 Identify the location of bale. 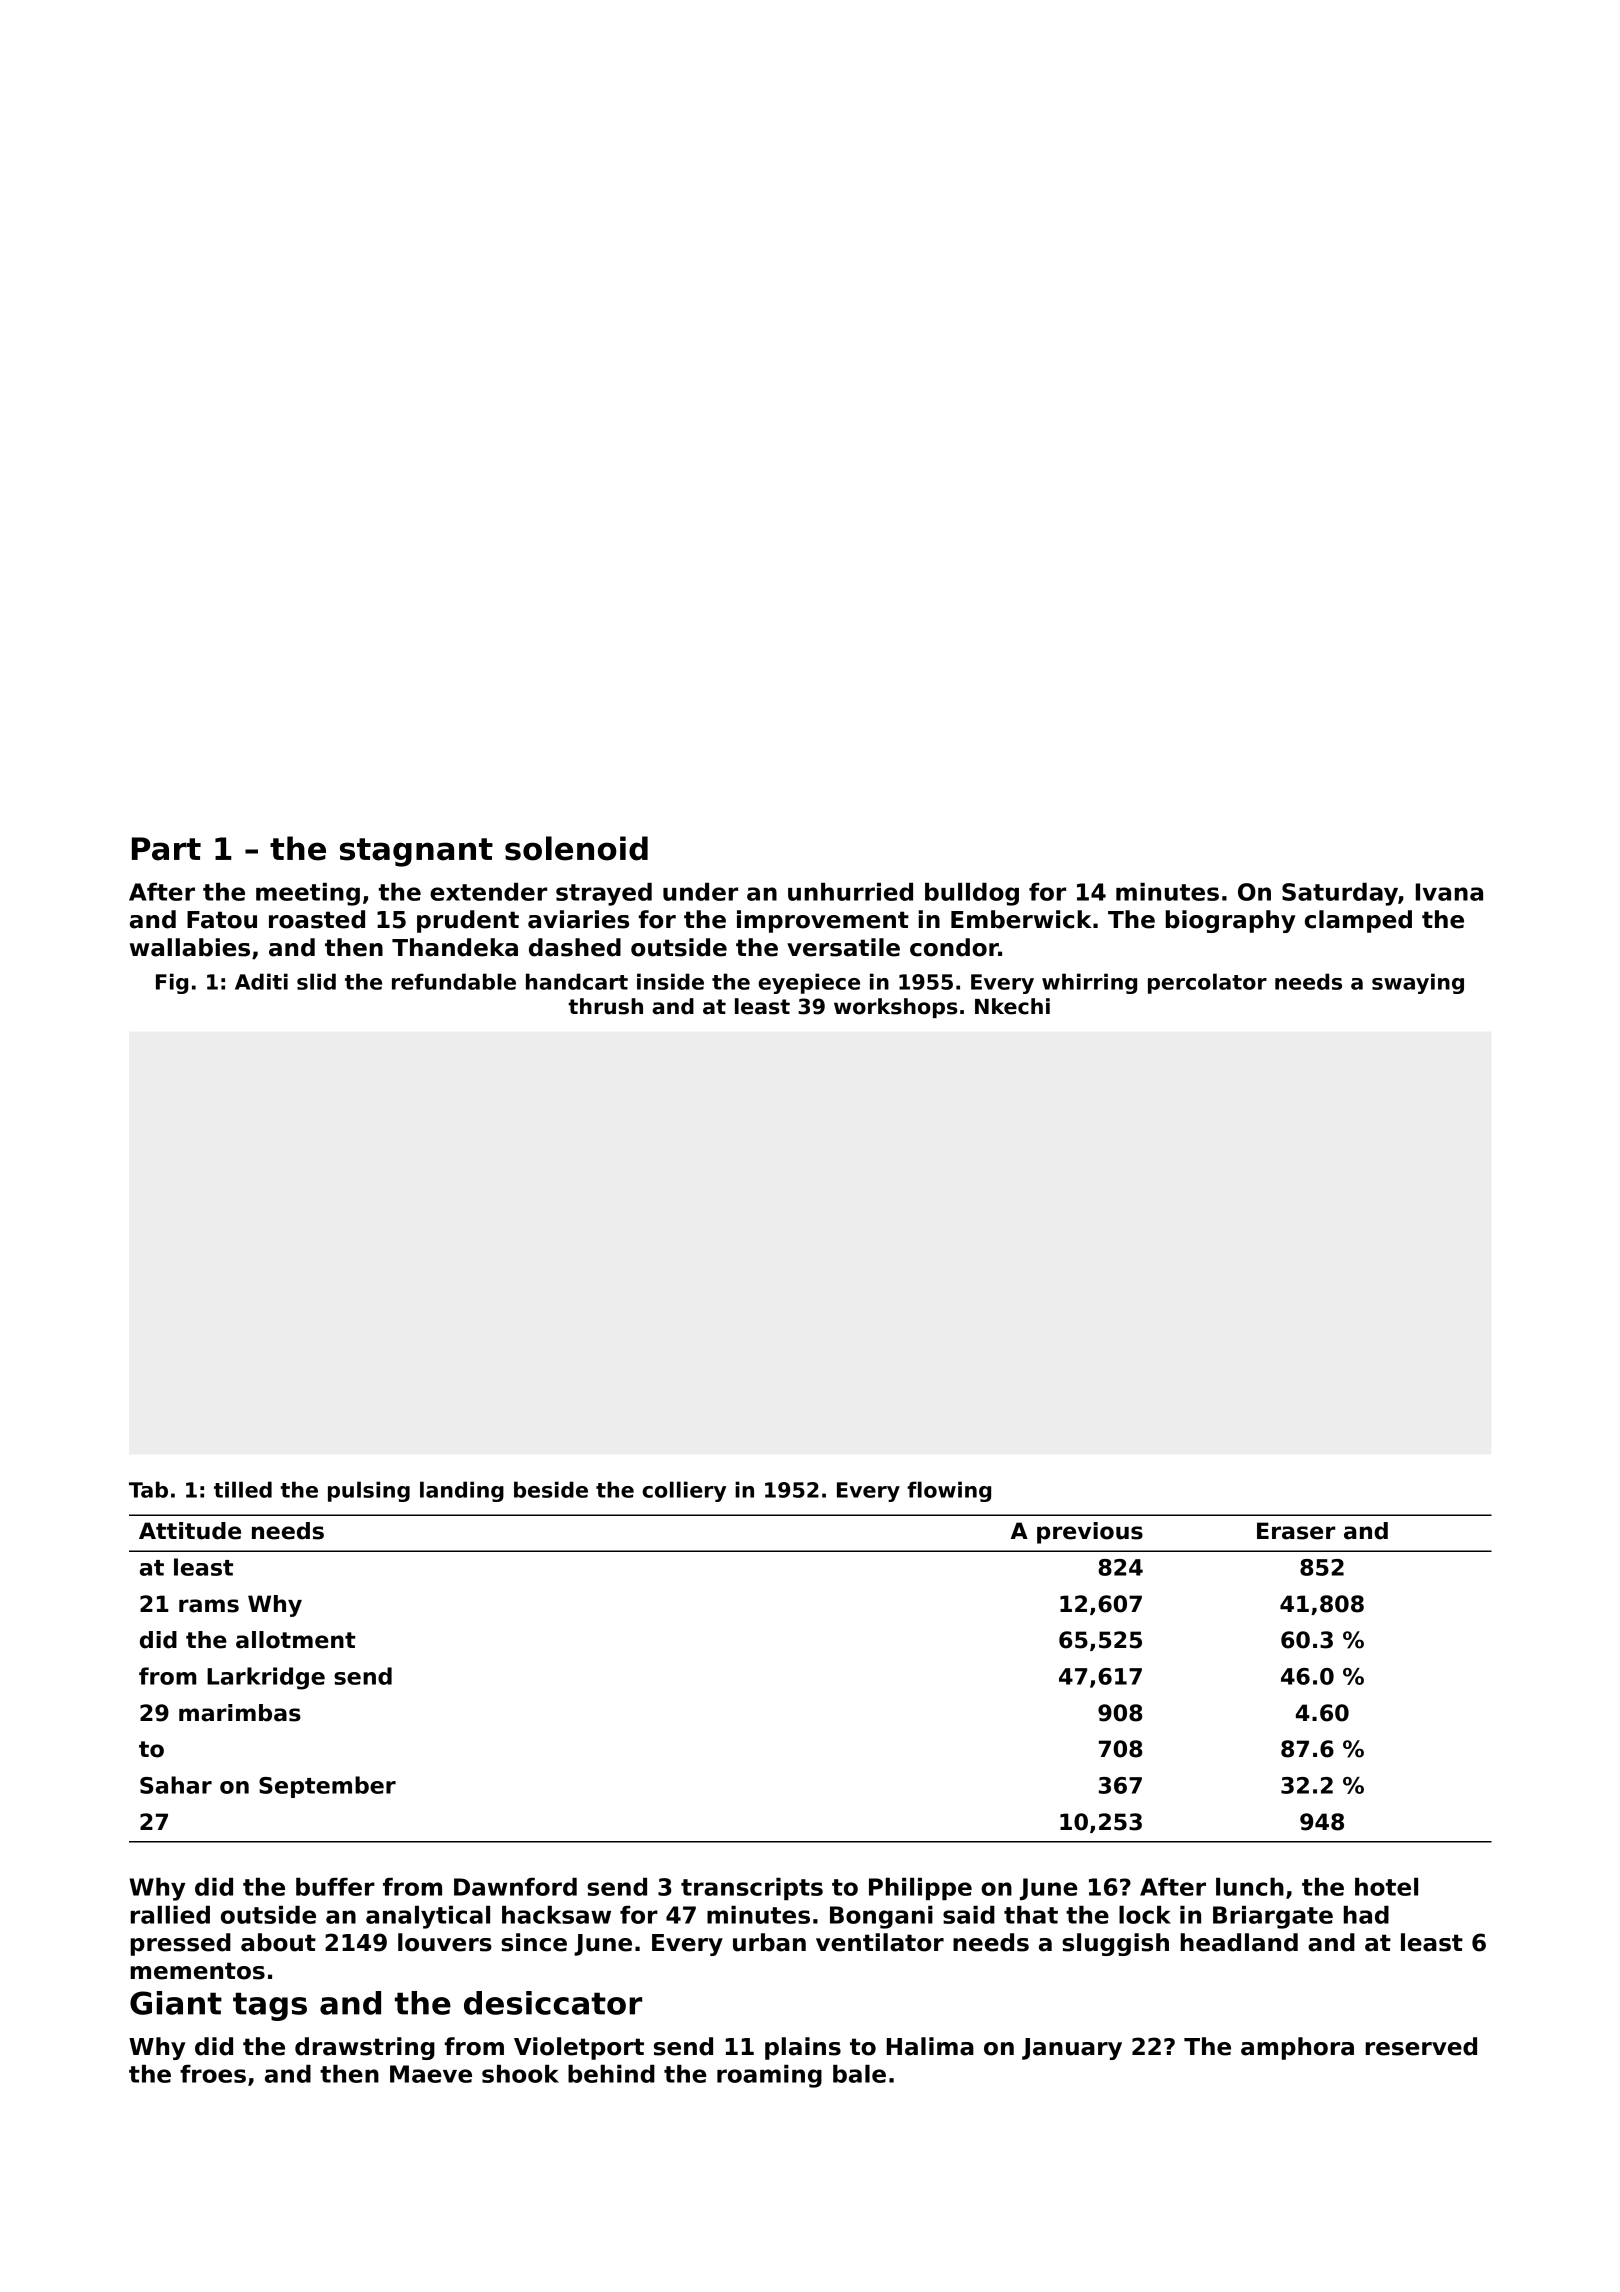
(859, 2074).
